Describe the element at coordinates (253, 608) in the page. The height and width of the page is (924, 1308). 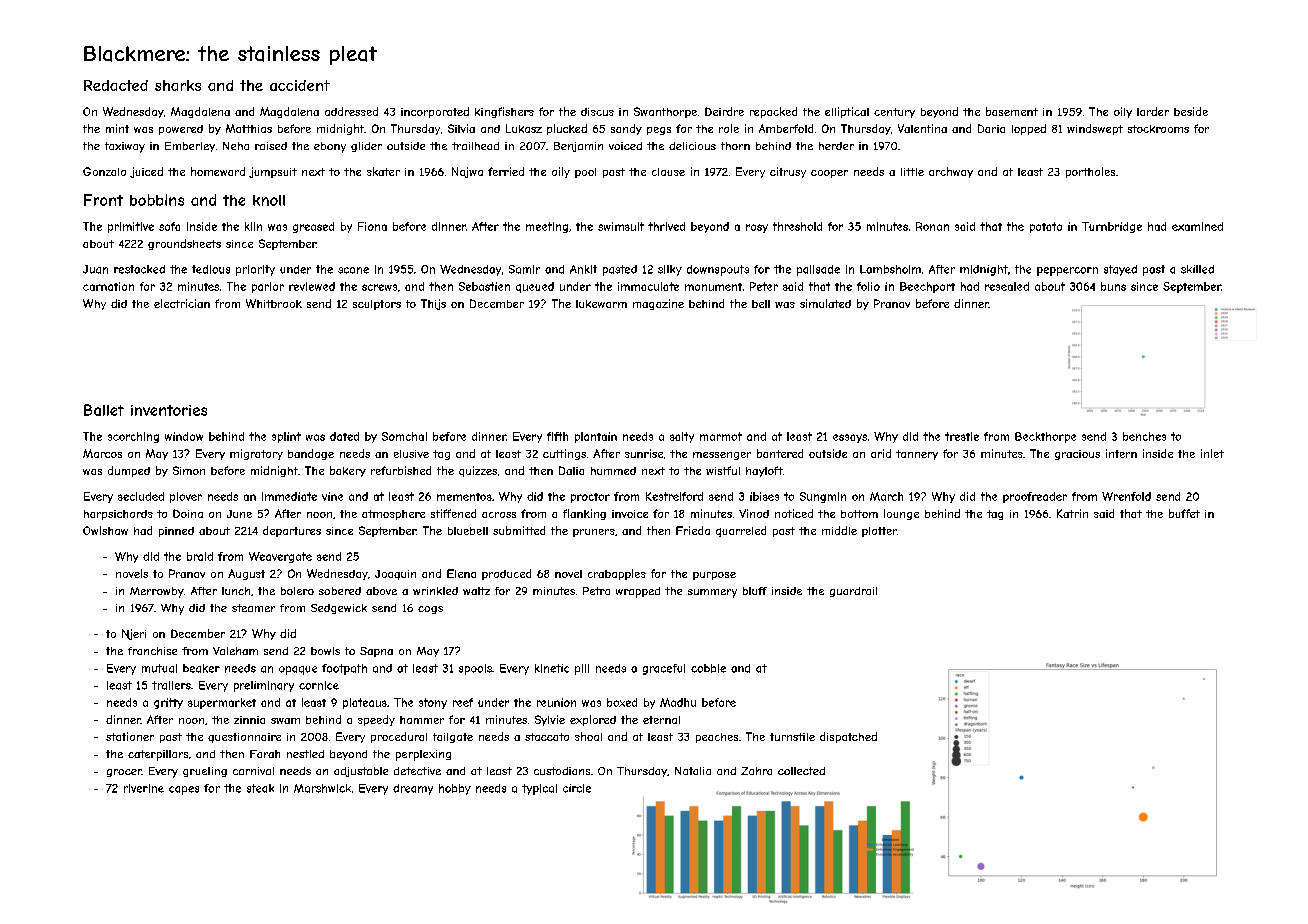
I see `steamer` at that location.
